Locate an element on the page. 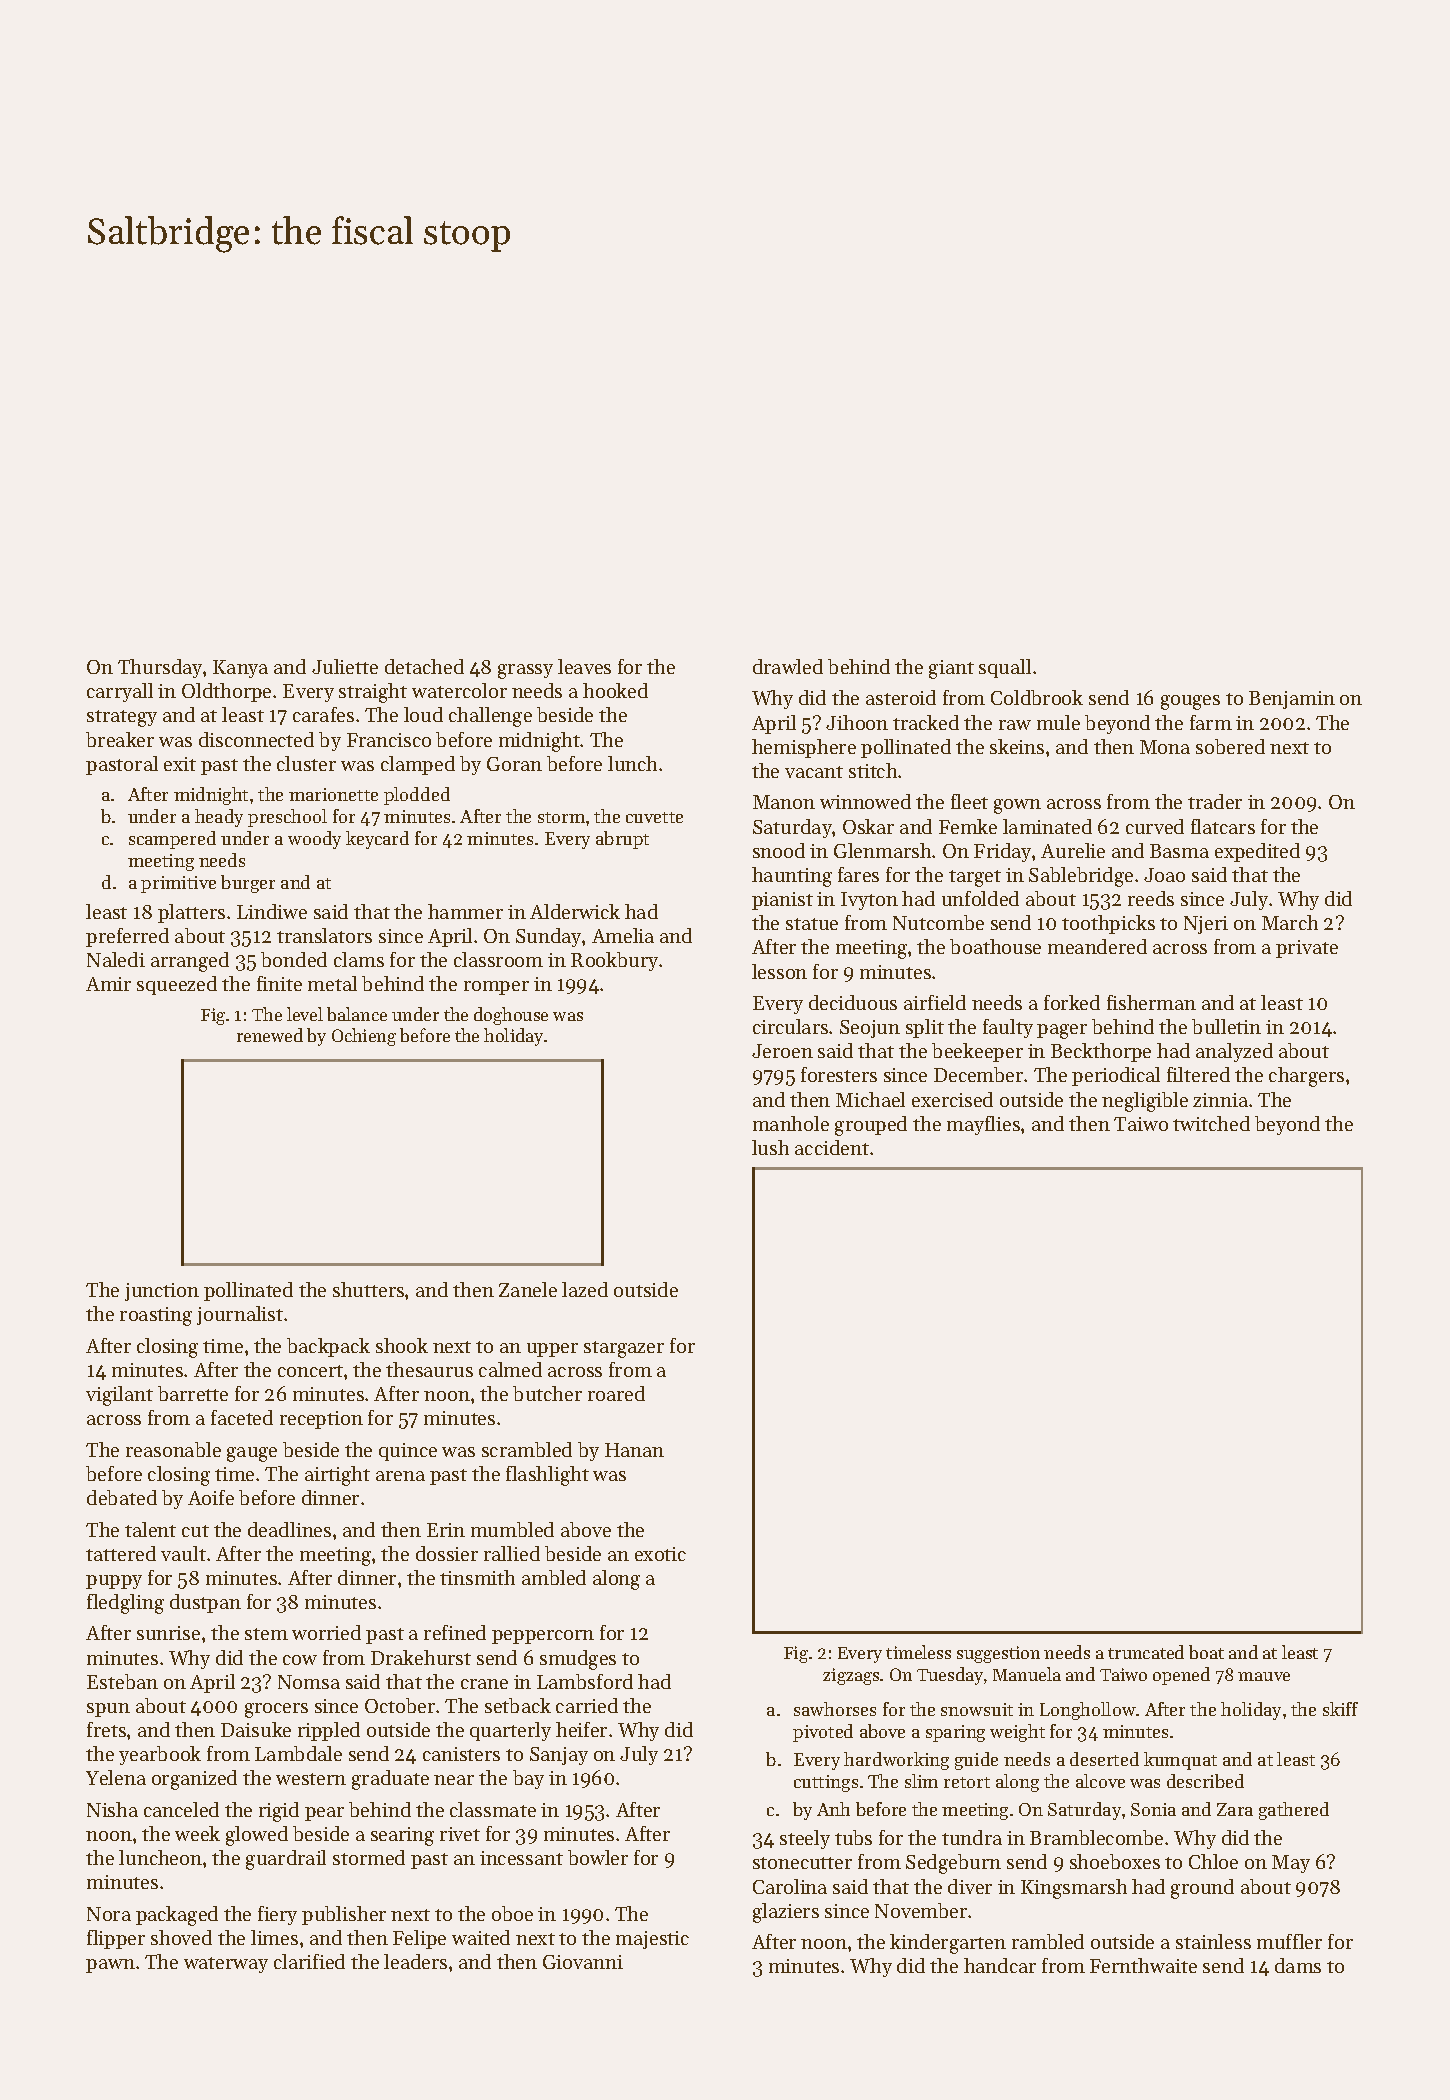  manhole is located at coordinates (791, 1123).
